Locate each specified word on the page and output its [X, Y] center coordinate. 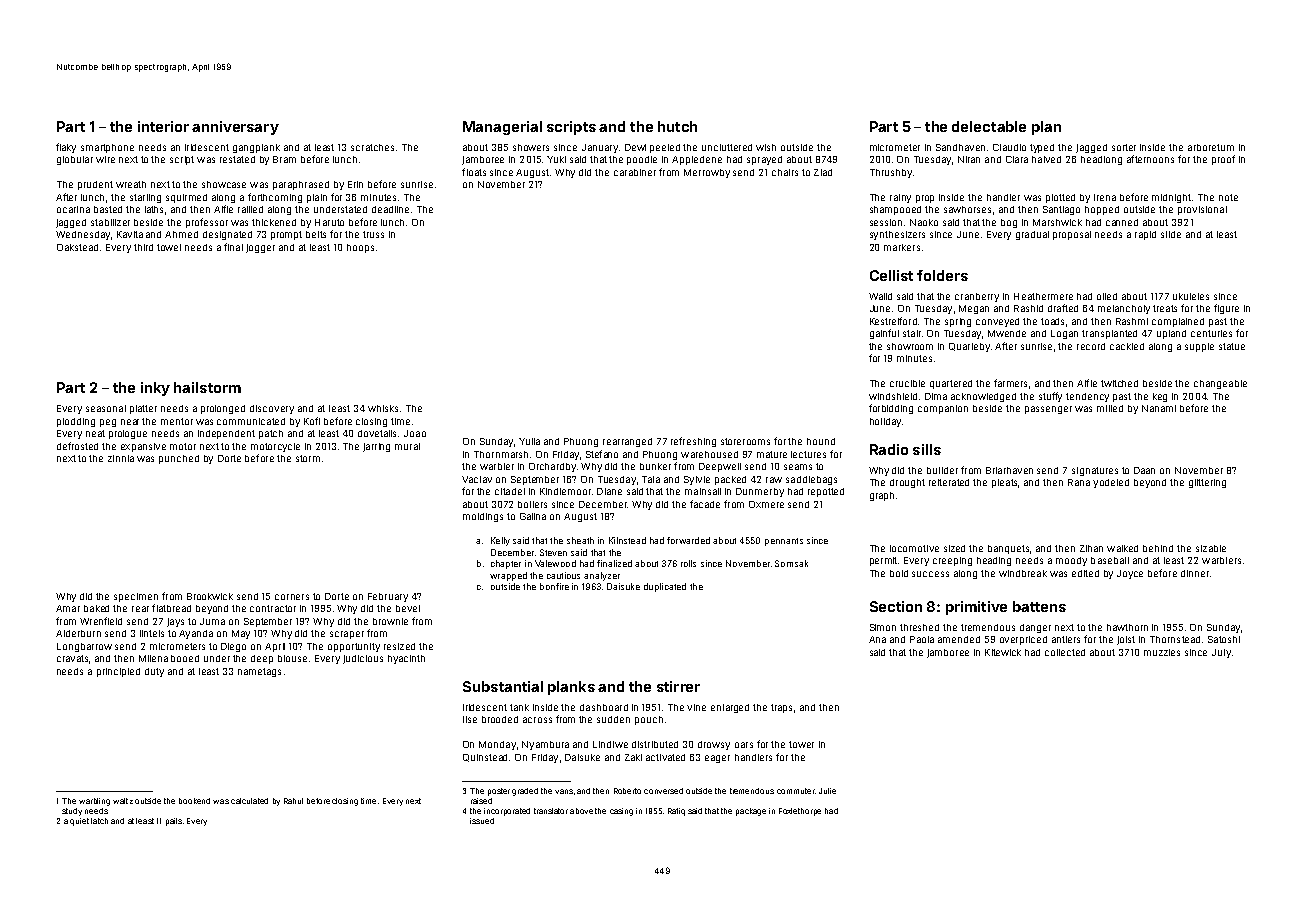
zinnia [121, 458]
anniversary [235, 128]
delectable [989, 126]
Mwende [1007, 333]
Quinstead [485, 758]
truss [373, 234]
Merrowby [707, 173]
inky [155, 389]
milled [1110, 408]
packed [730, 480]
